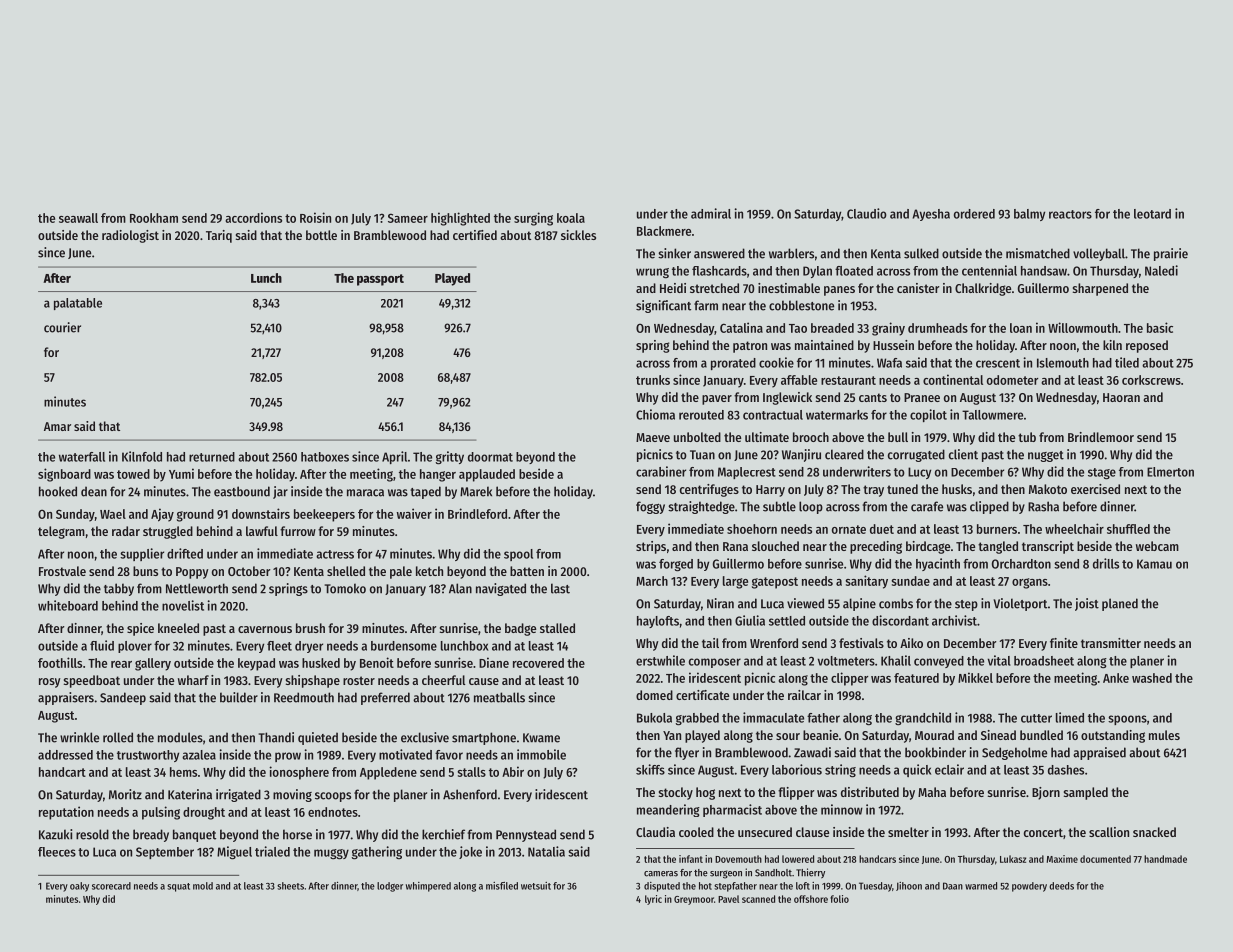 This page has height=952, width=1233. Describe the element at coordinates (650, 507) in the page. I see `foggy` at that location.
